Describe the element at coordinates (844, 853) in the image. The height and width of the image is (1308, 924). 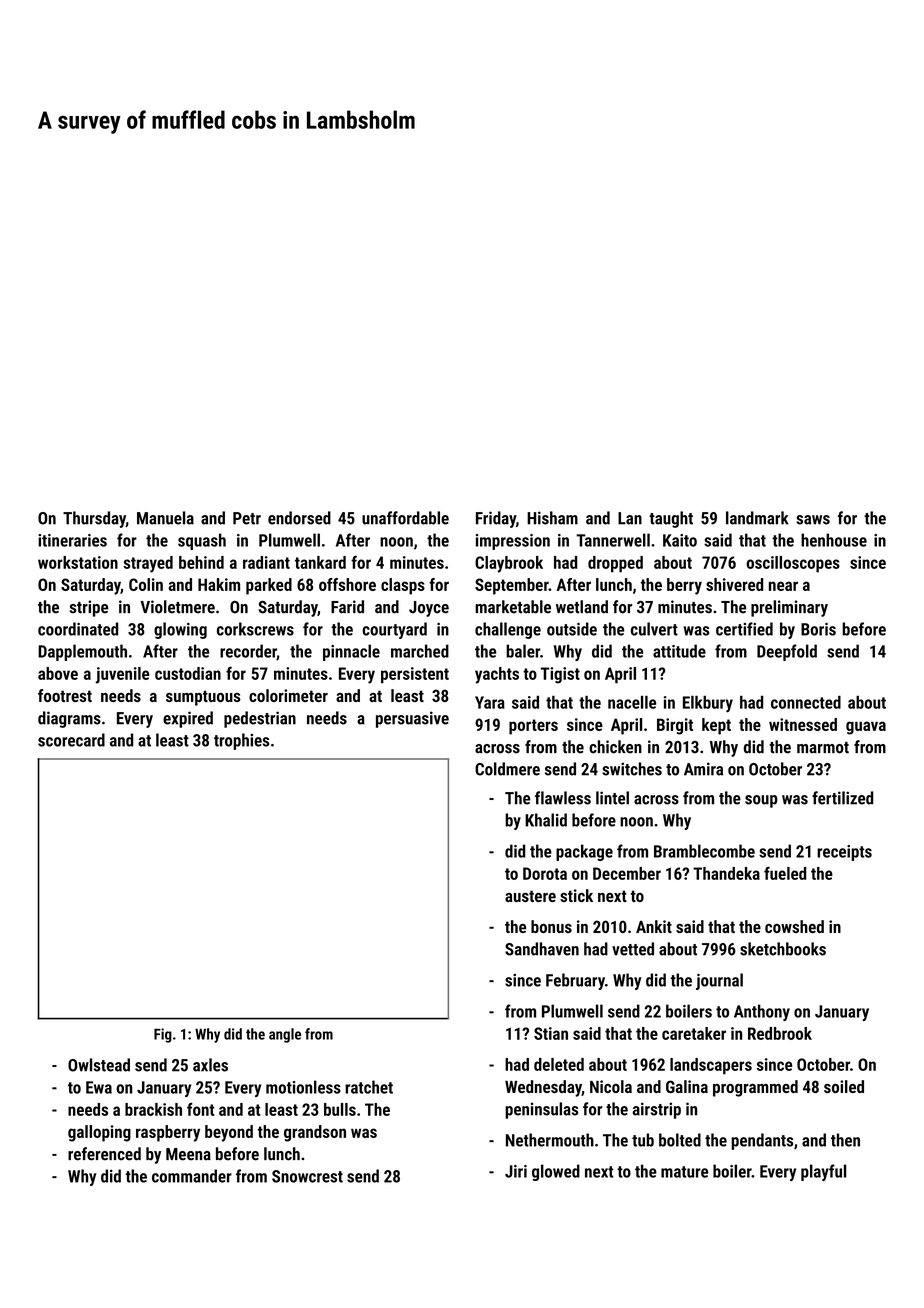
I see `receipts` at that location.
